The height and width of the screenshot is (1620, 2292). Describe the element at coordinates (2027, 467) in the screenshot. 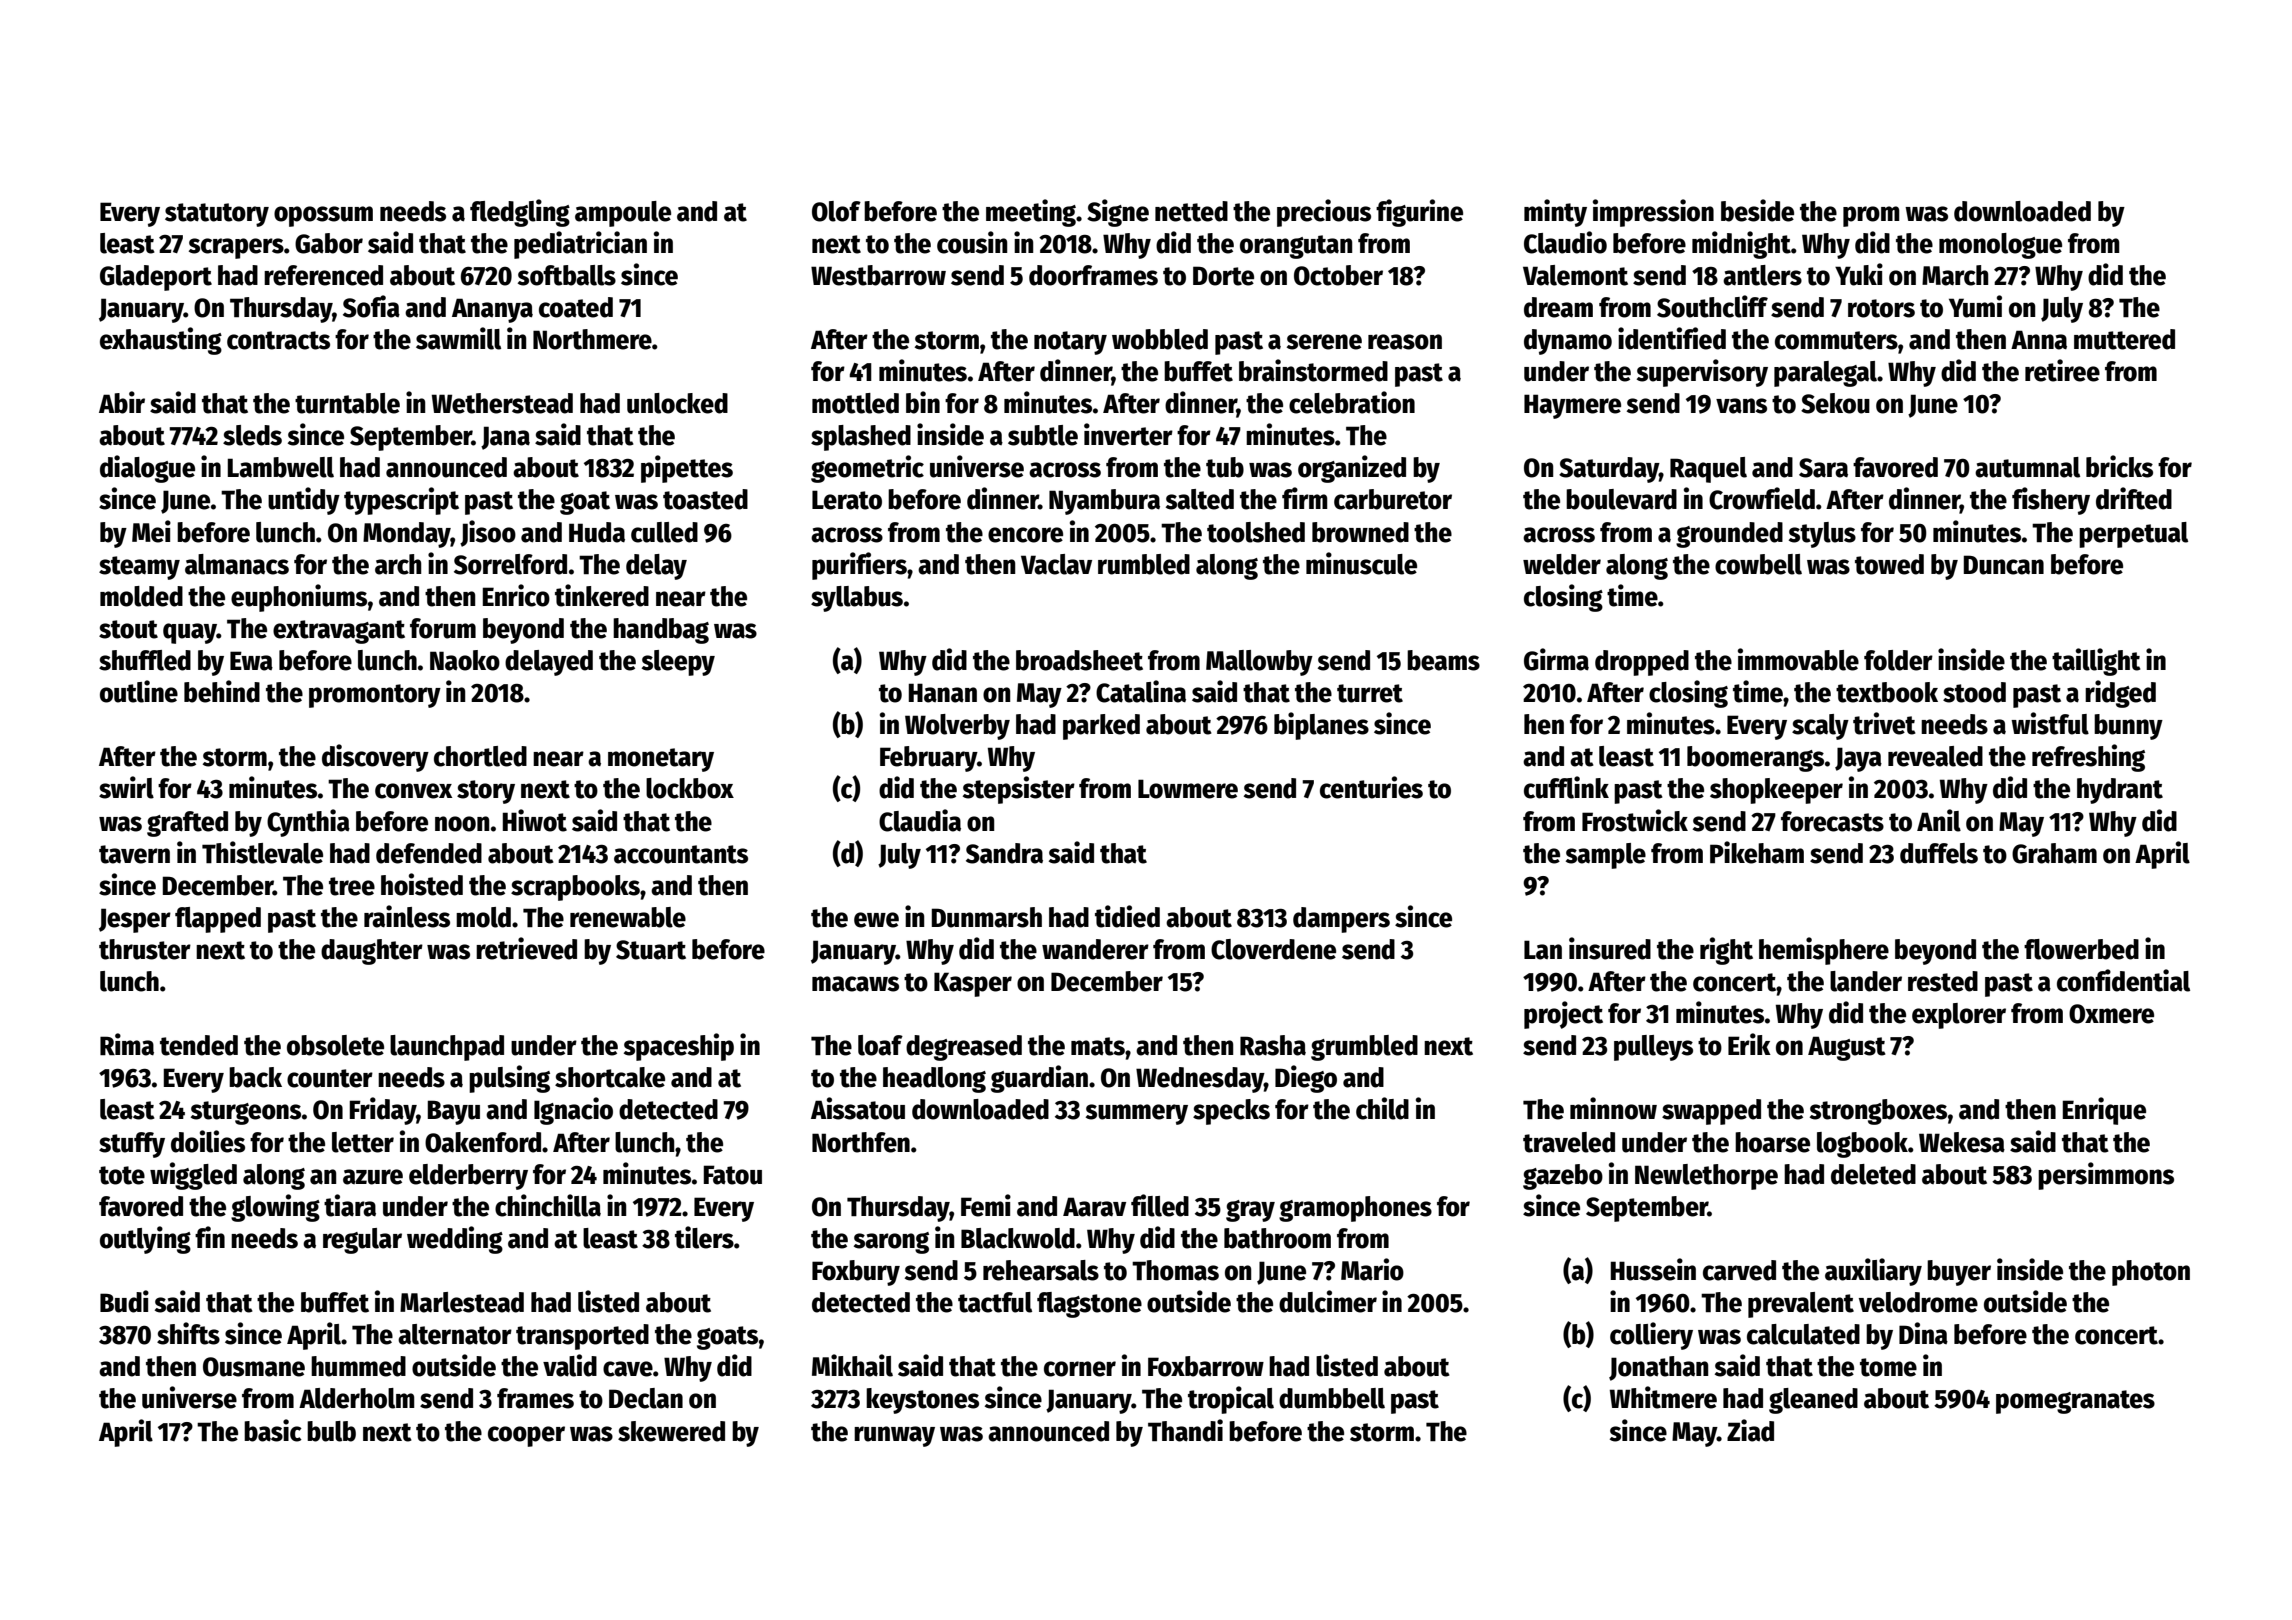

I see `autumnal` at that location.
